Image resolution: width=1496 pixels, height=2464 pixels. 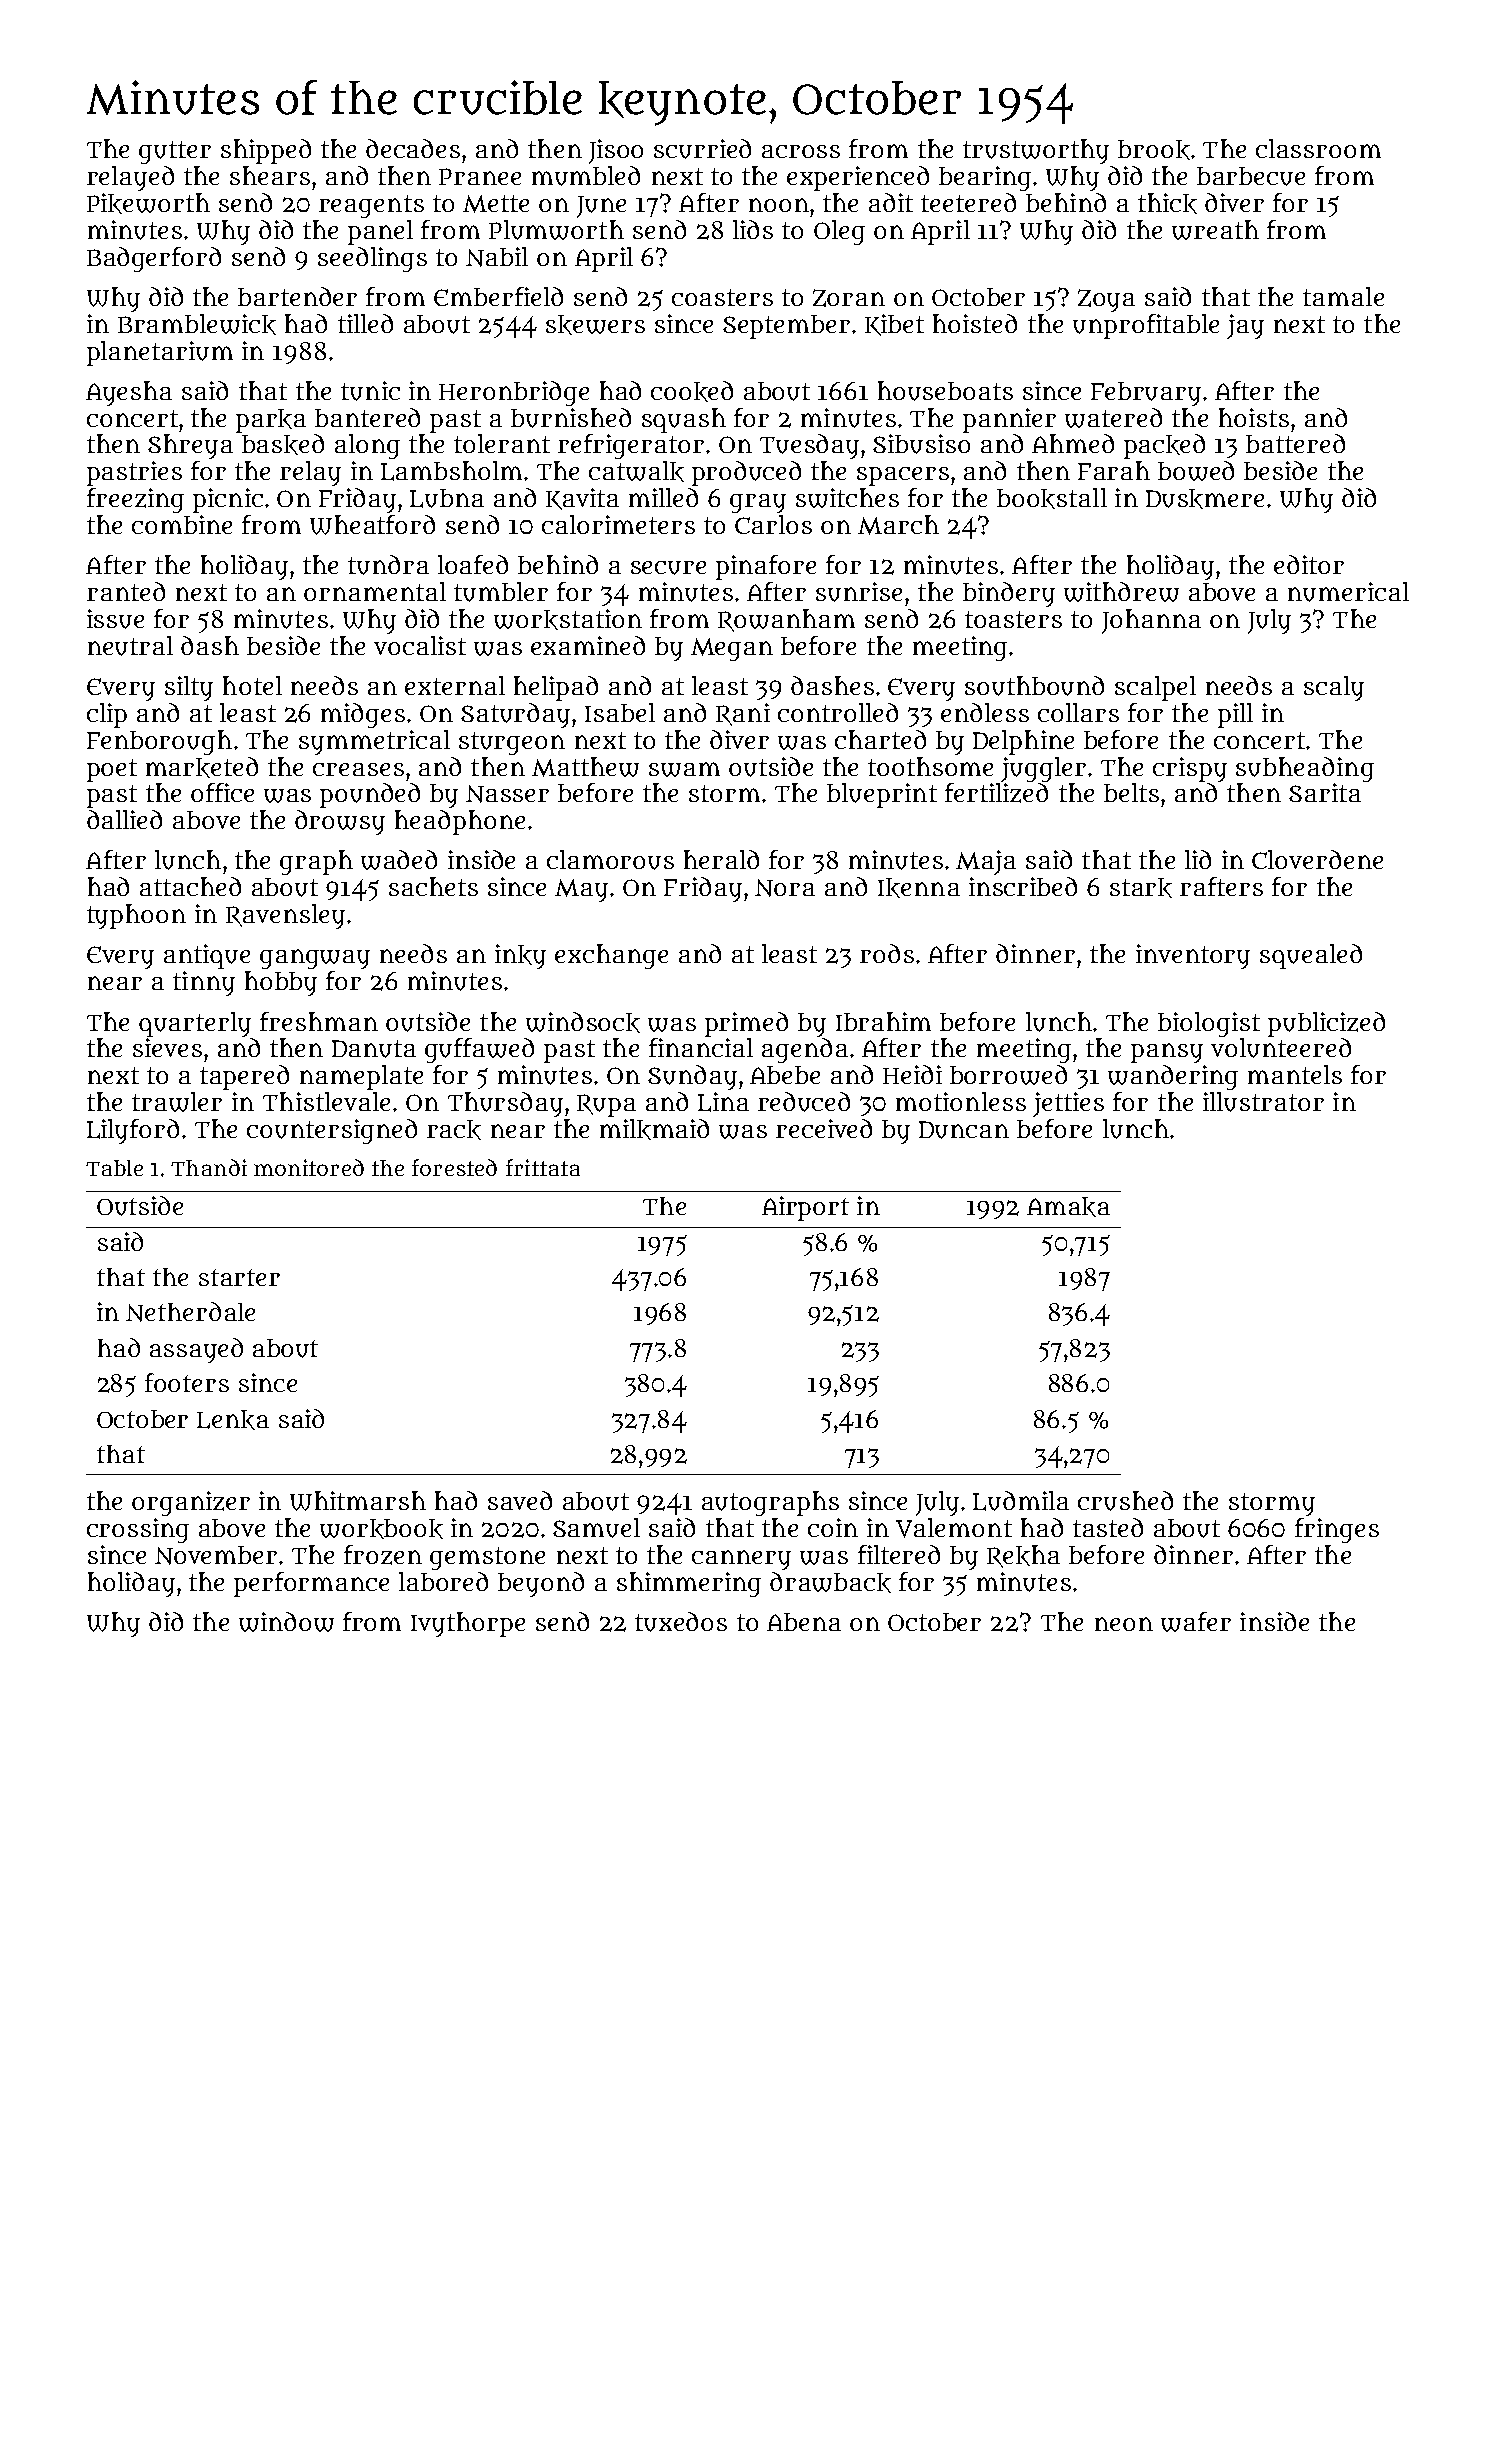 What do you see at coordinates (233, 1420) in the screenshot?
I see `Lenka` at bounding box center [233, 1420].
